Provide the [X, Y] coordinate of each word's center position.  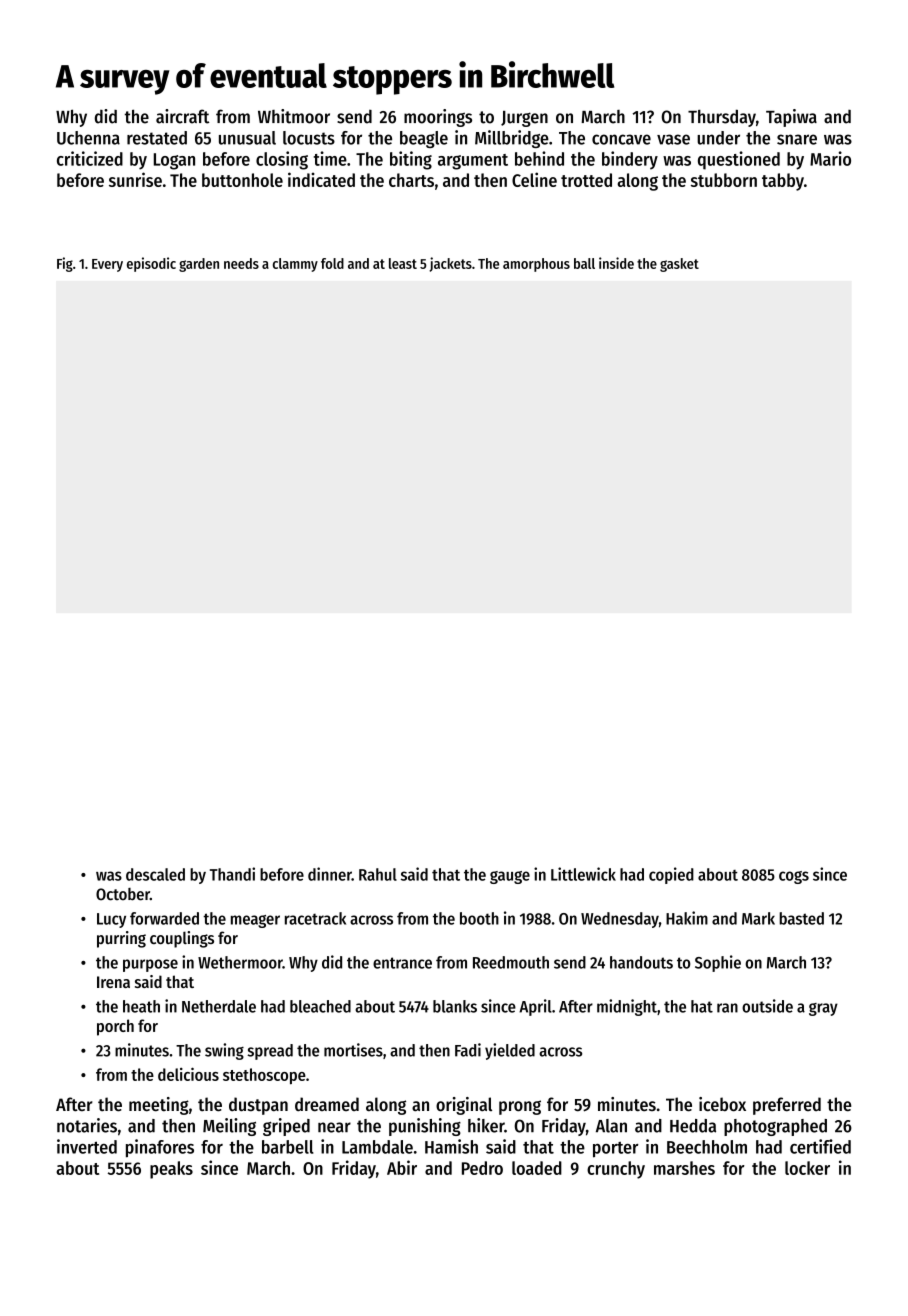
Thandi [232, 874]
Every [107, 265]
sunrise [135, 179]
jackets [450, 264]
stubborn [724, 180]
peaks [171, 1170]
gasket [679, 265]
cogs [794, 877]
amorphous [536, 265]
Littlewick [583, 874]
